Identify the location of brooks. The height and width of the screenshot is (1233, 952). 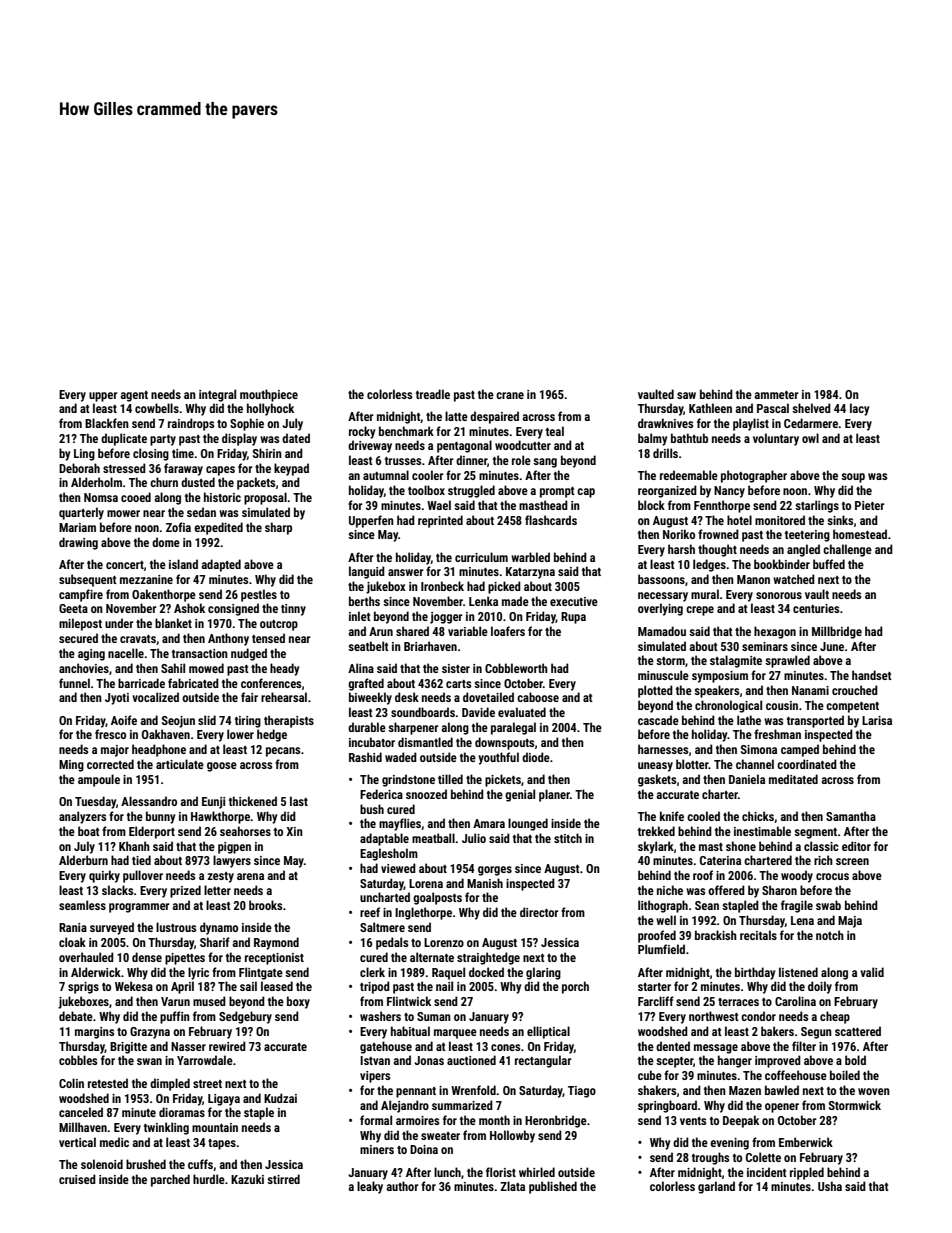
(265, 905).
